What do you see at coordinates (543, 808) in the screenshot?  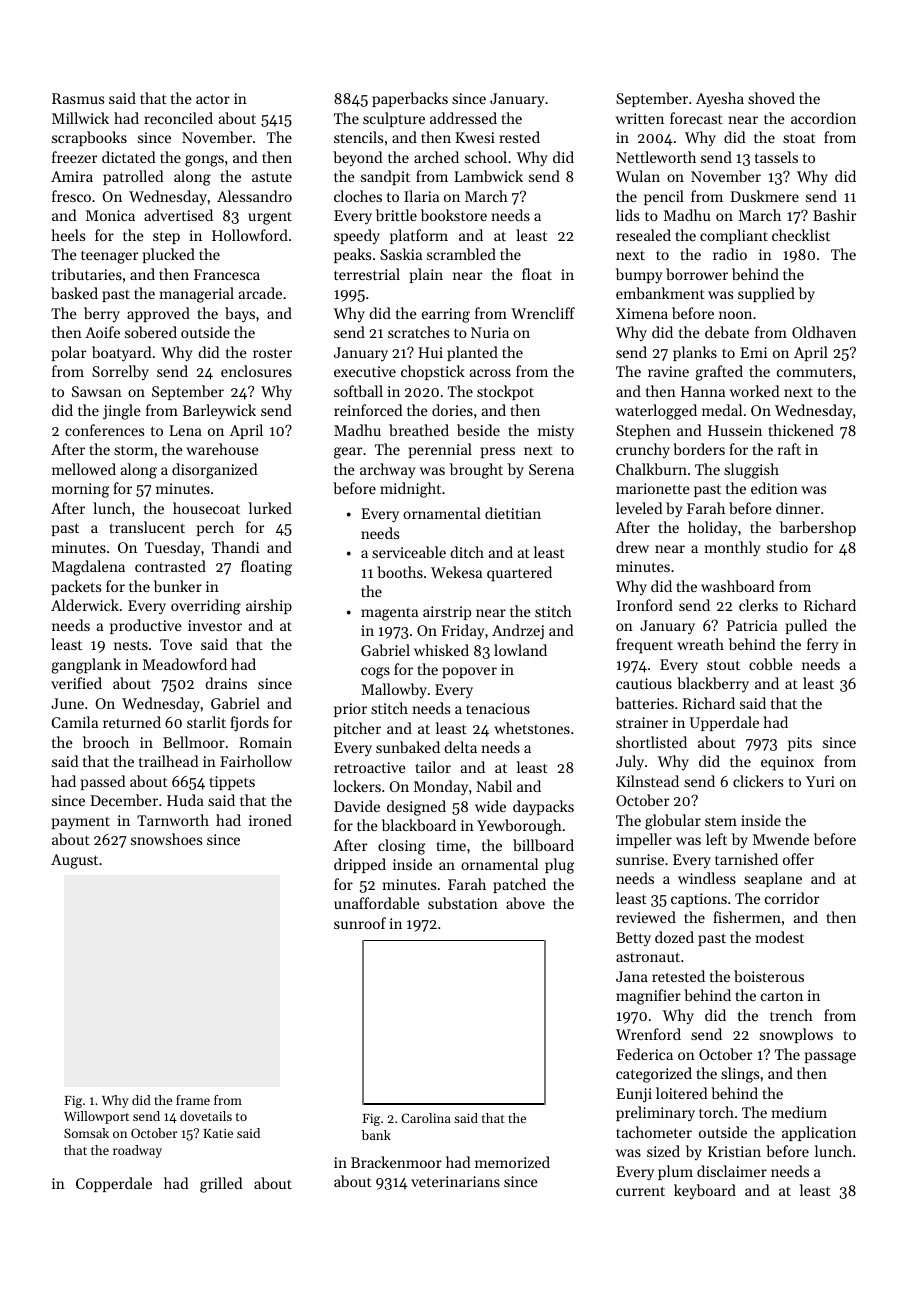 I see `daypacks` at bounding box center [543, 808].
